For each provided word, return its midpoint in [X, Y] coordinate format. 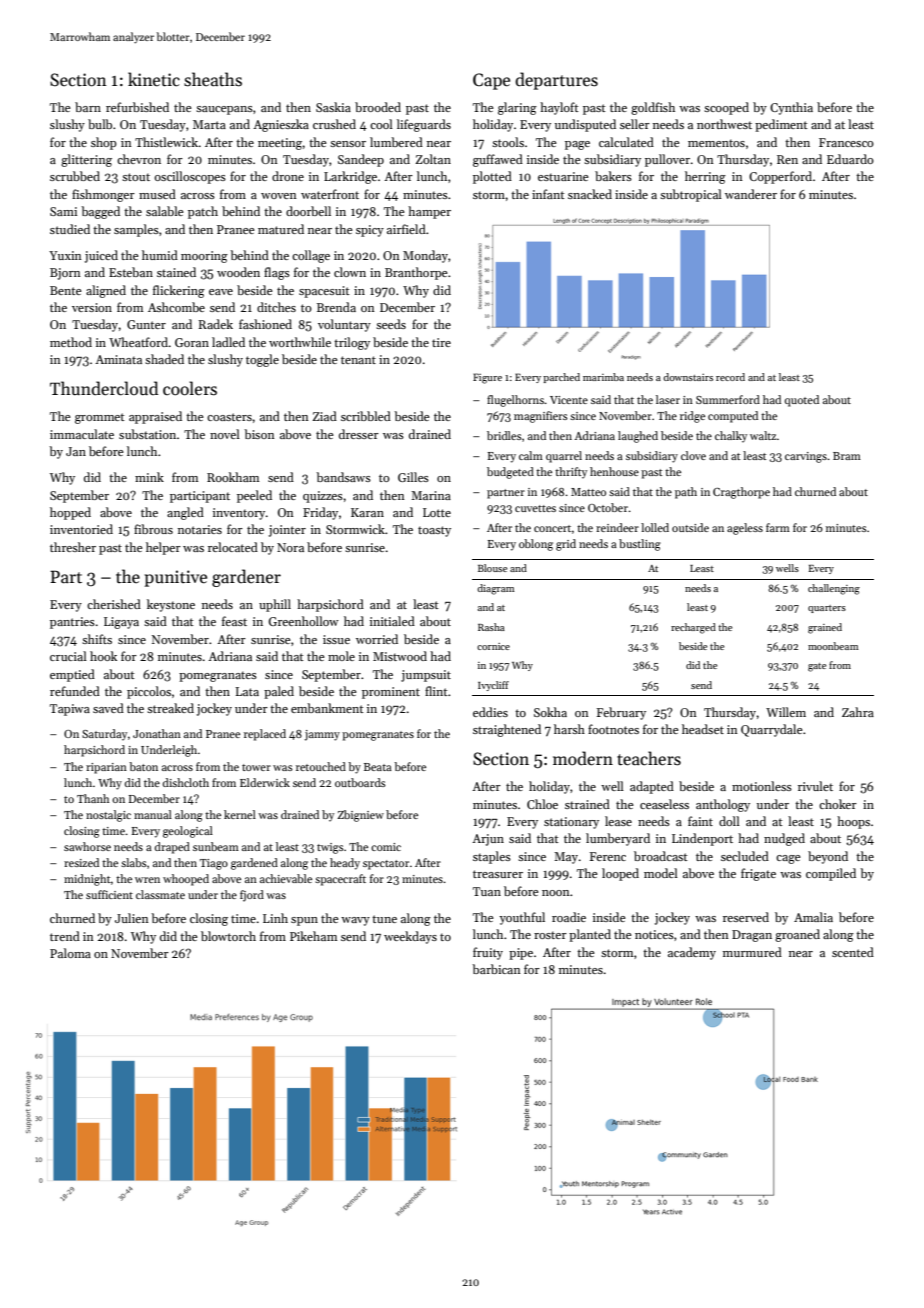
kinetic [154, 79]
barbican [496, 969]
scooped [726, 108]
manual [153, 814]
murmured [752, 952]
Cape [491, 81]
